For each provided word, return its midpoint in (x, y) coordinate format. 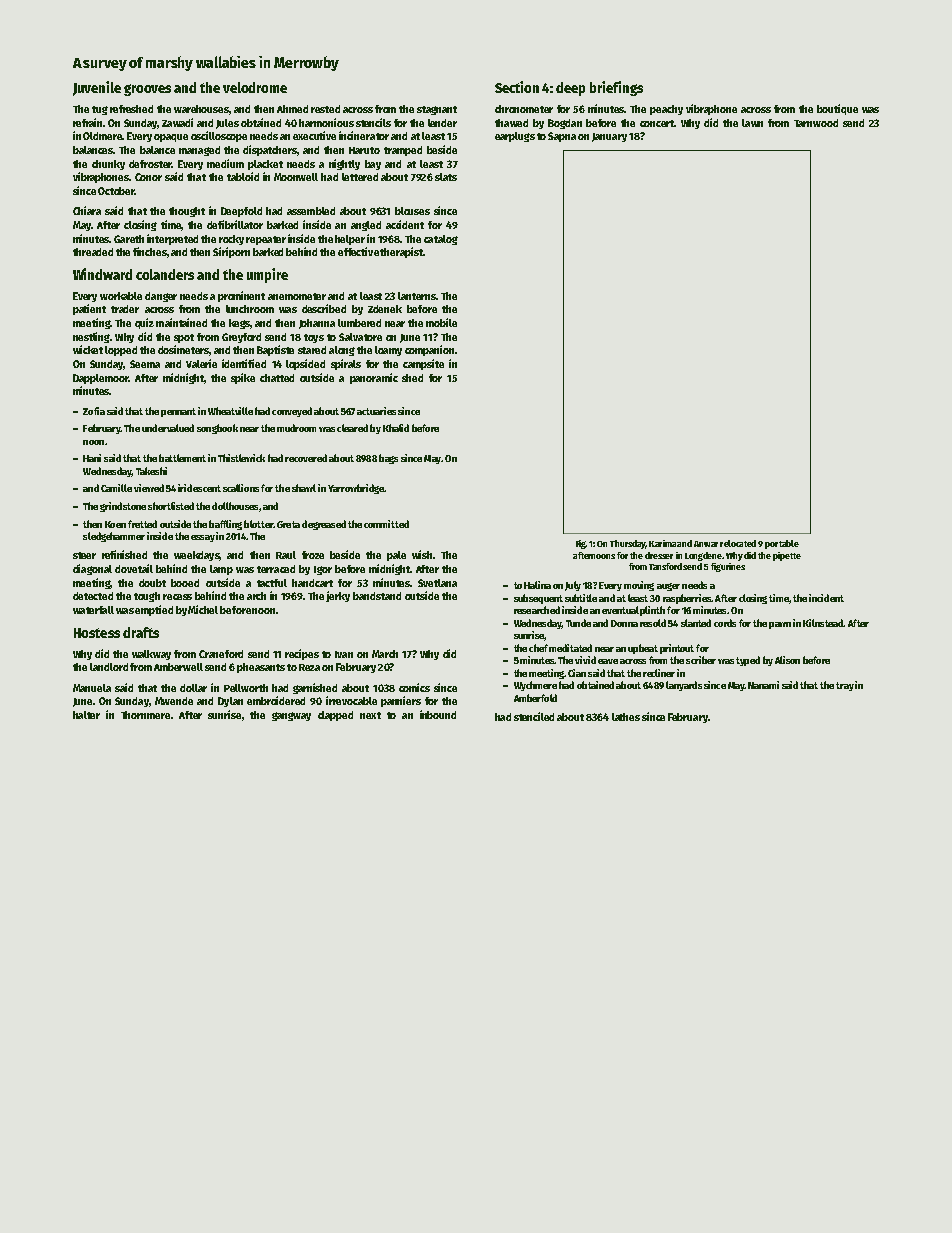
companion (429, 350)
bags (388, 459)
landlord (109, 667)
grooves (147, 90)
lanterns (417, 296)
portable (782, 544)
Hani (92, 458)
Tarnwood (816, 123)
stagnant (437, 110)
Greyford (241, 338)
